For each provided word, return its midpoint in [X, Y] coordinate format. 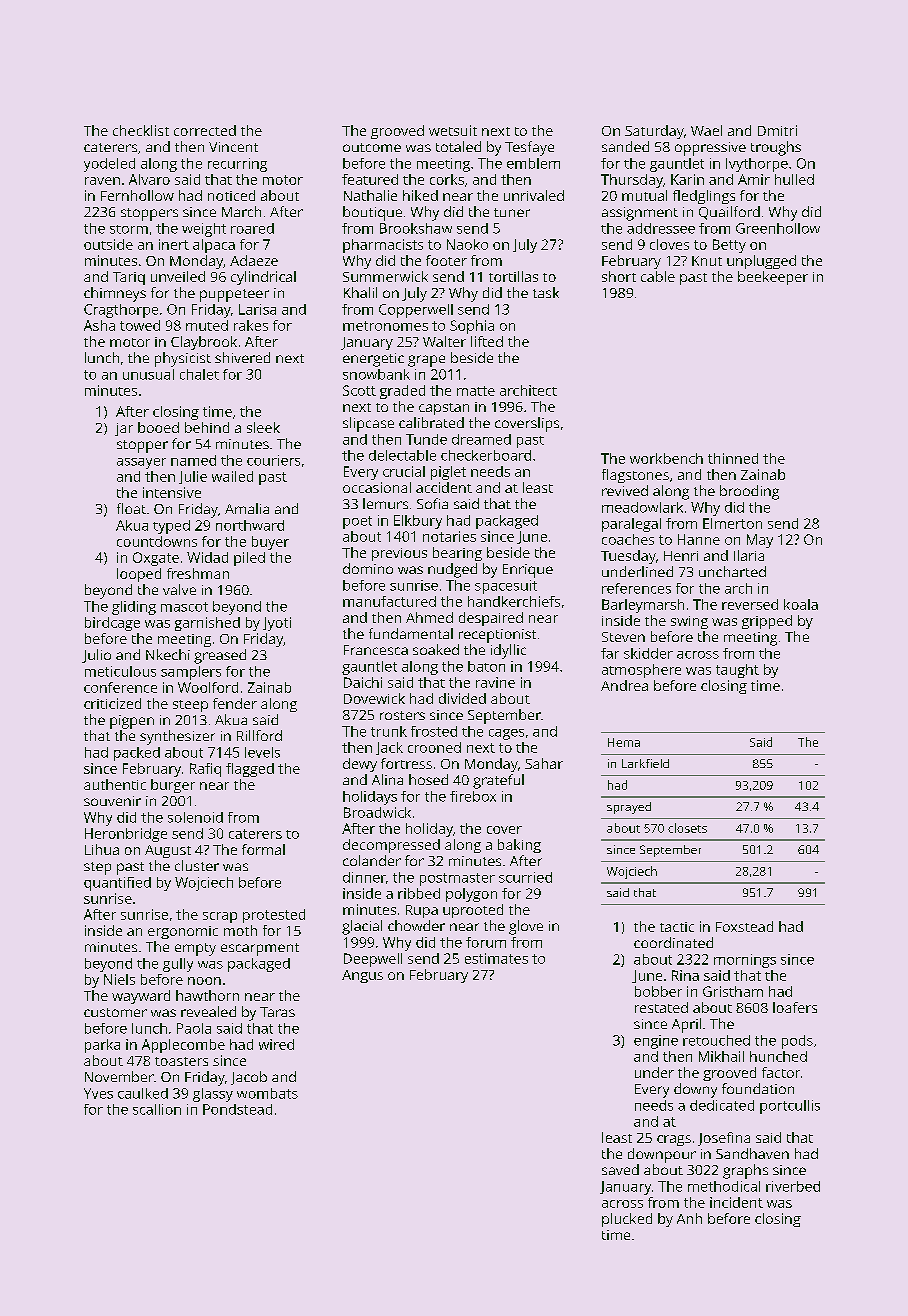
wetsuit [453, 130]
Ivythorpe [757, 165]
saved [620, 1169]
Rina [685, 975]
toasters [181, 1061]
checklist [141, 130]
